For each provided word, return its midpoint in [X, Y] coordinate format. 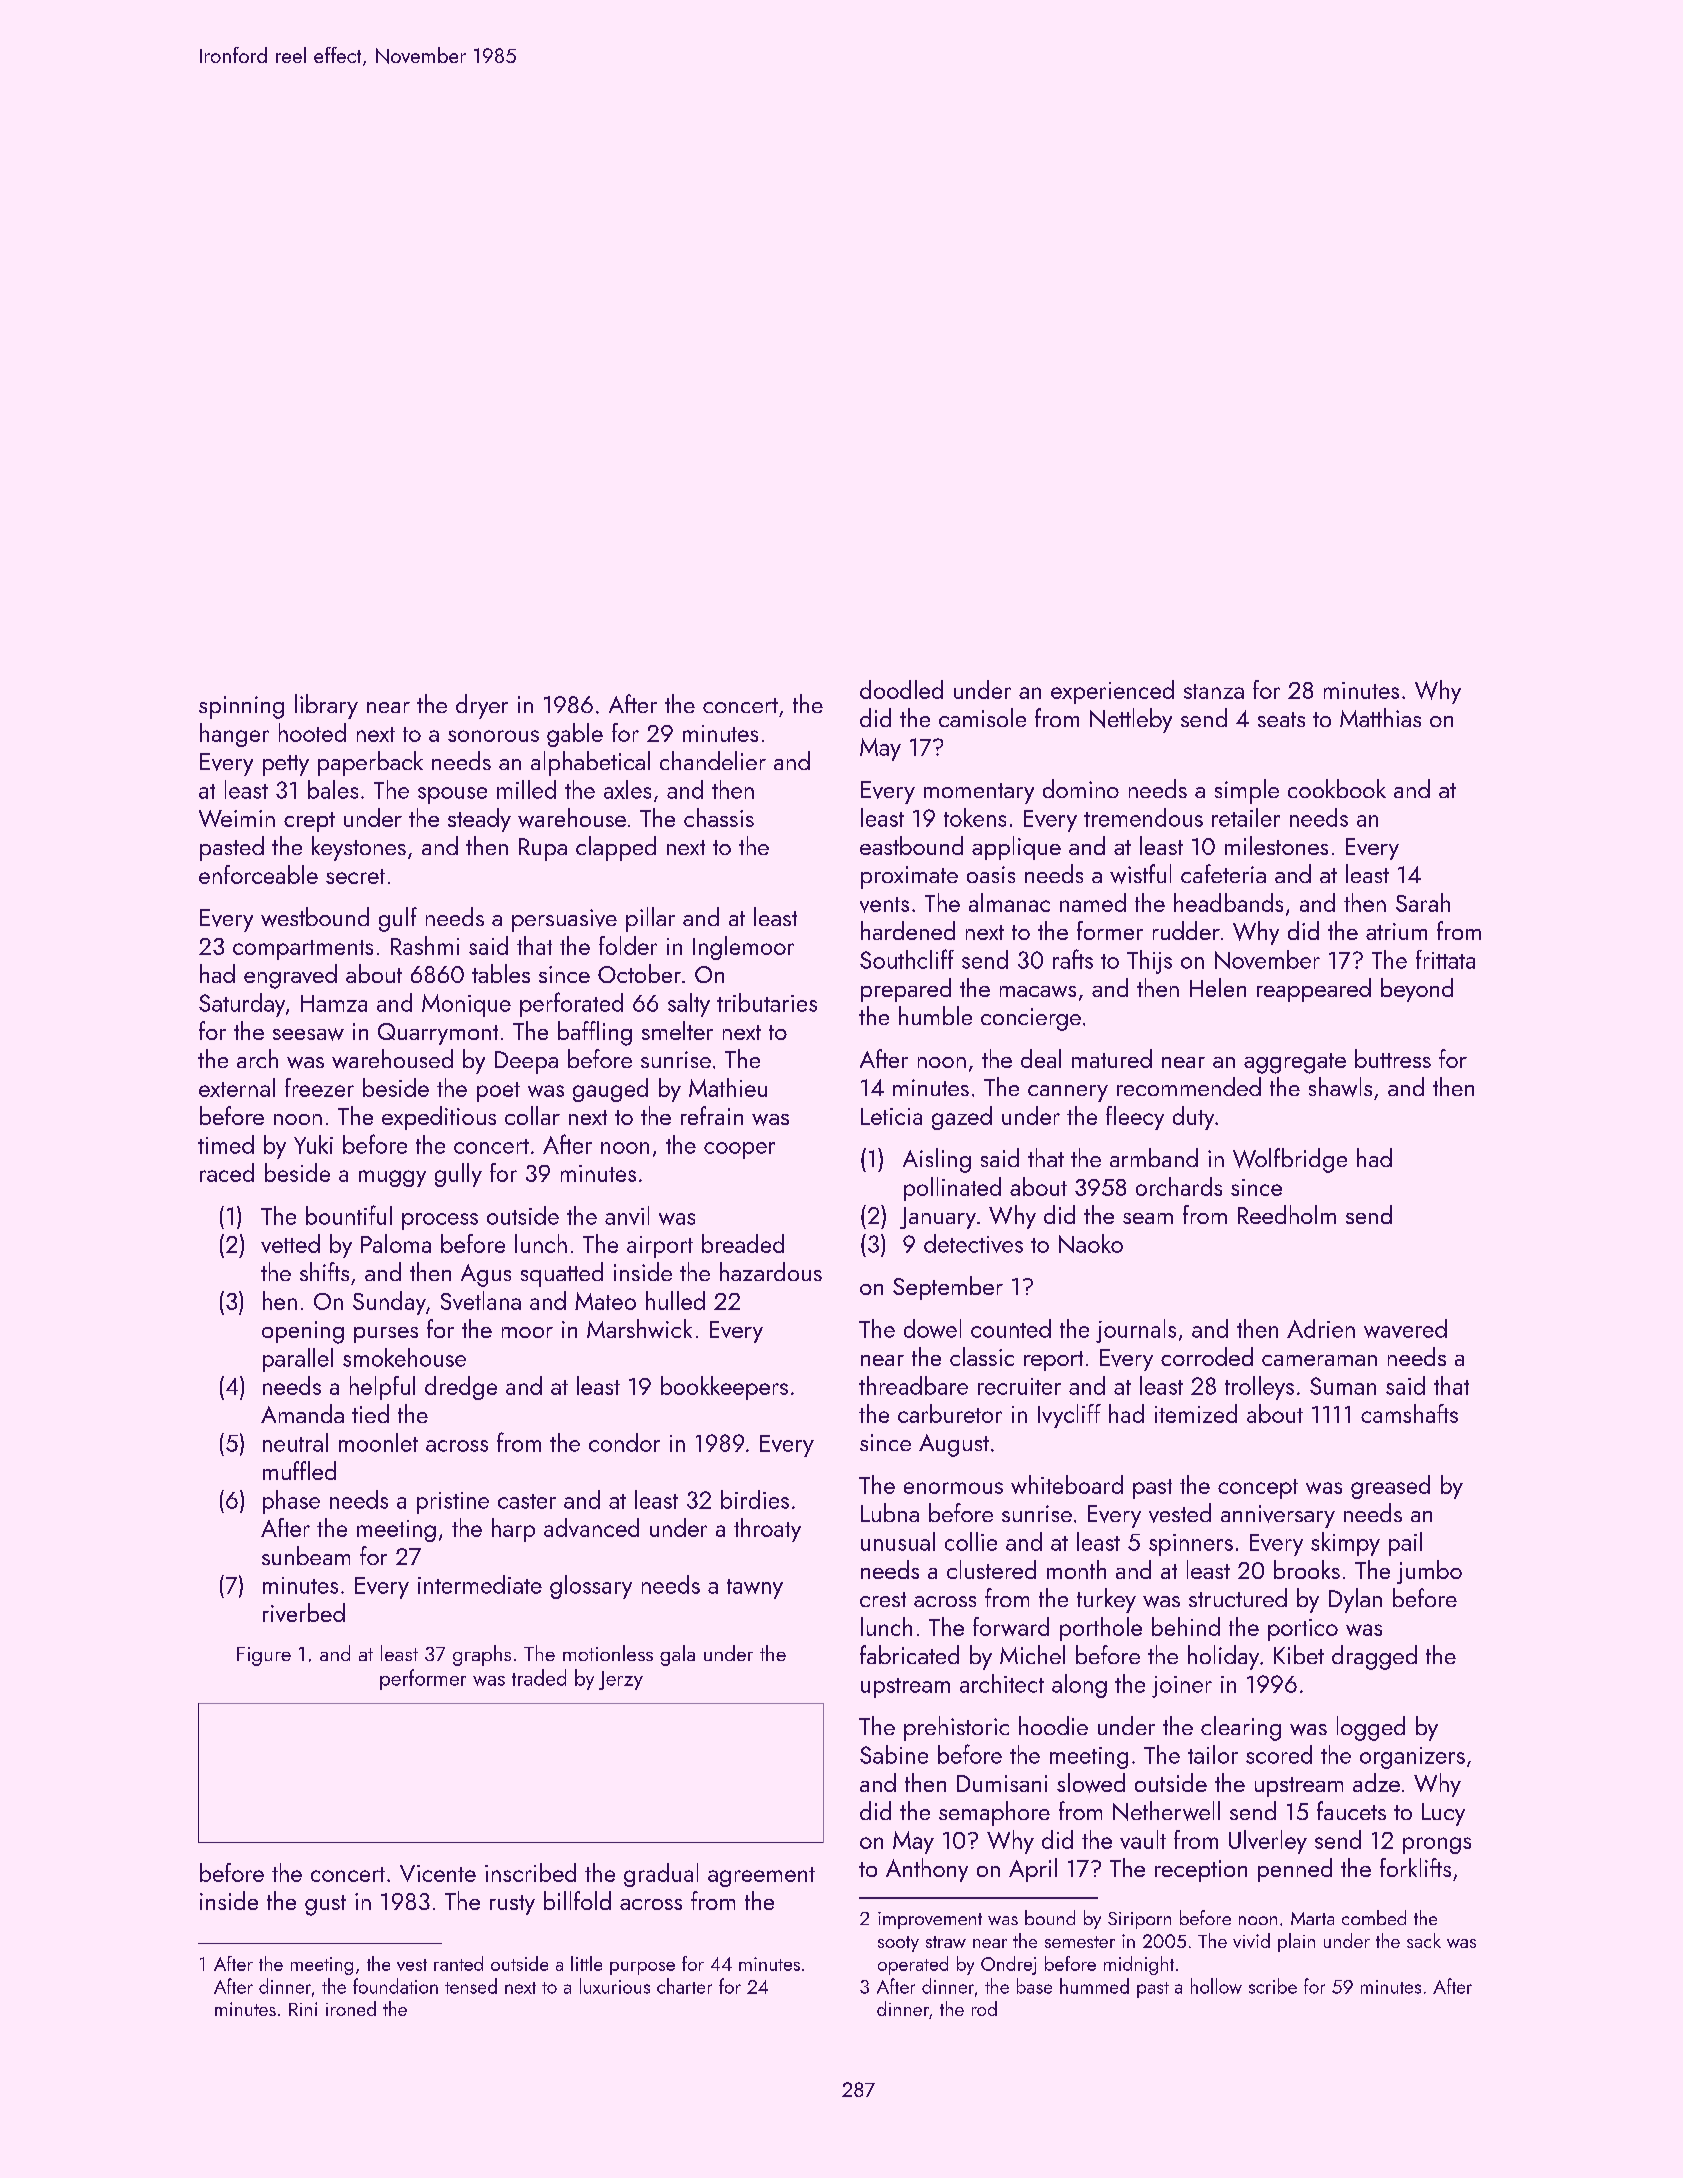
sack [1424, 1940]
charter [684, 1986]
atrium [1396, 931]
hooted [312, 732]
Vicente [438, 1873]
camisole [982, 717]
